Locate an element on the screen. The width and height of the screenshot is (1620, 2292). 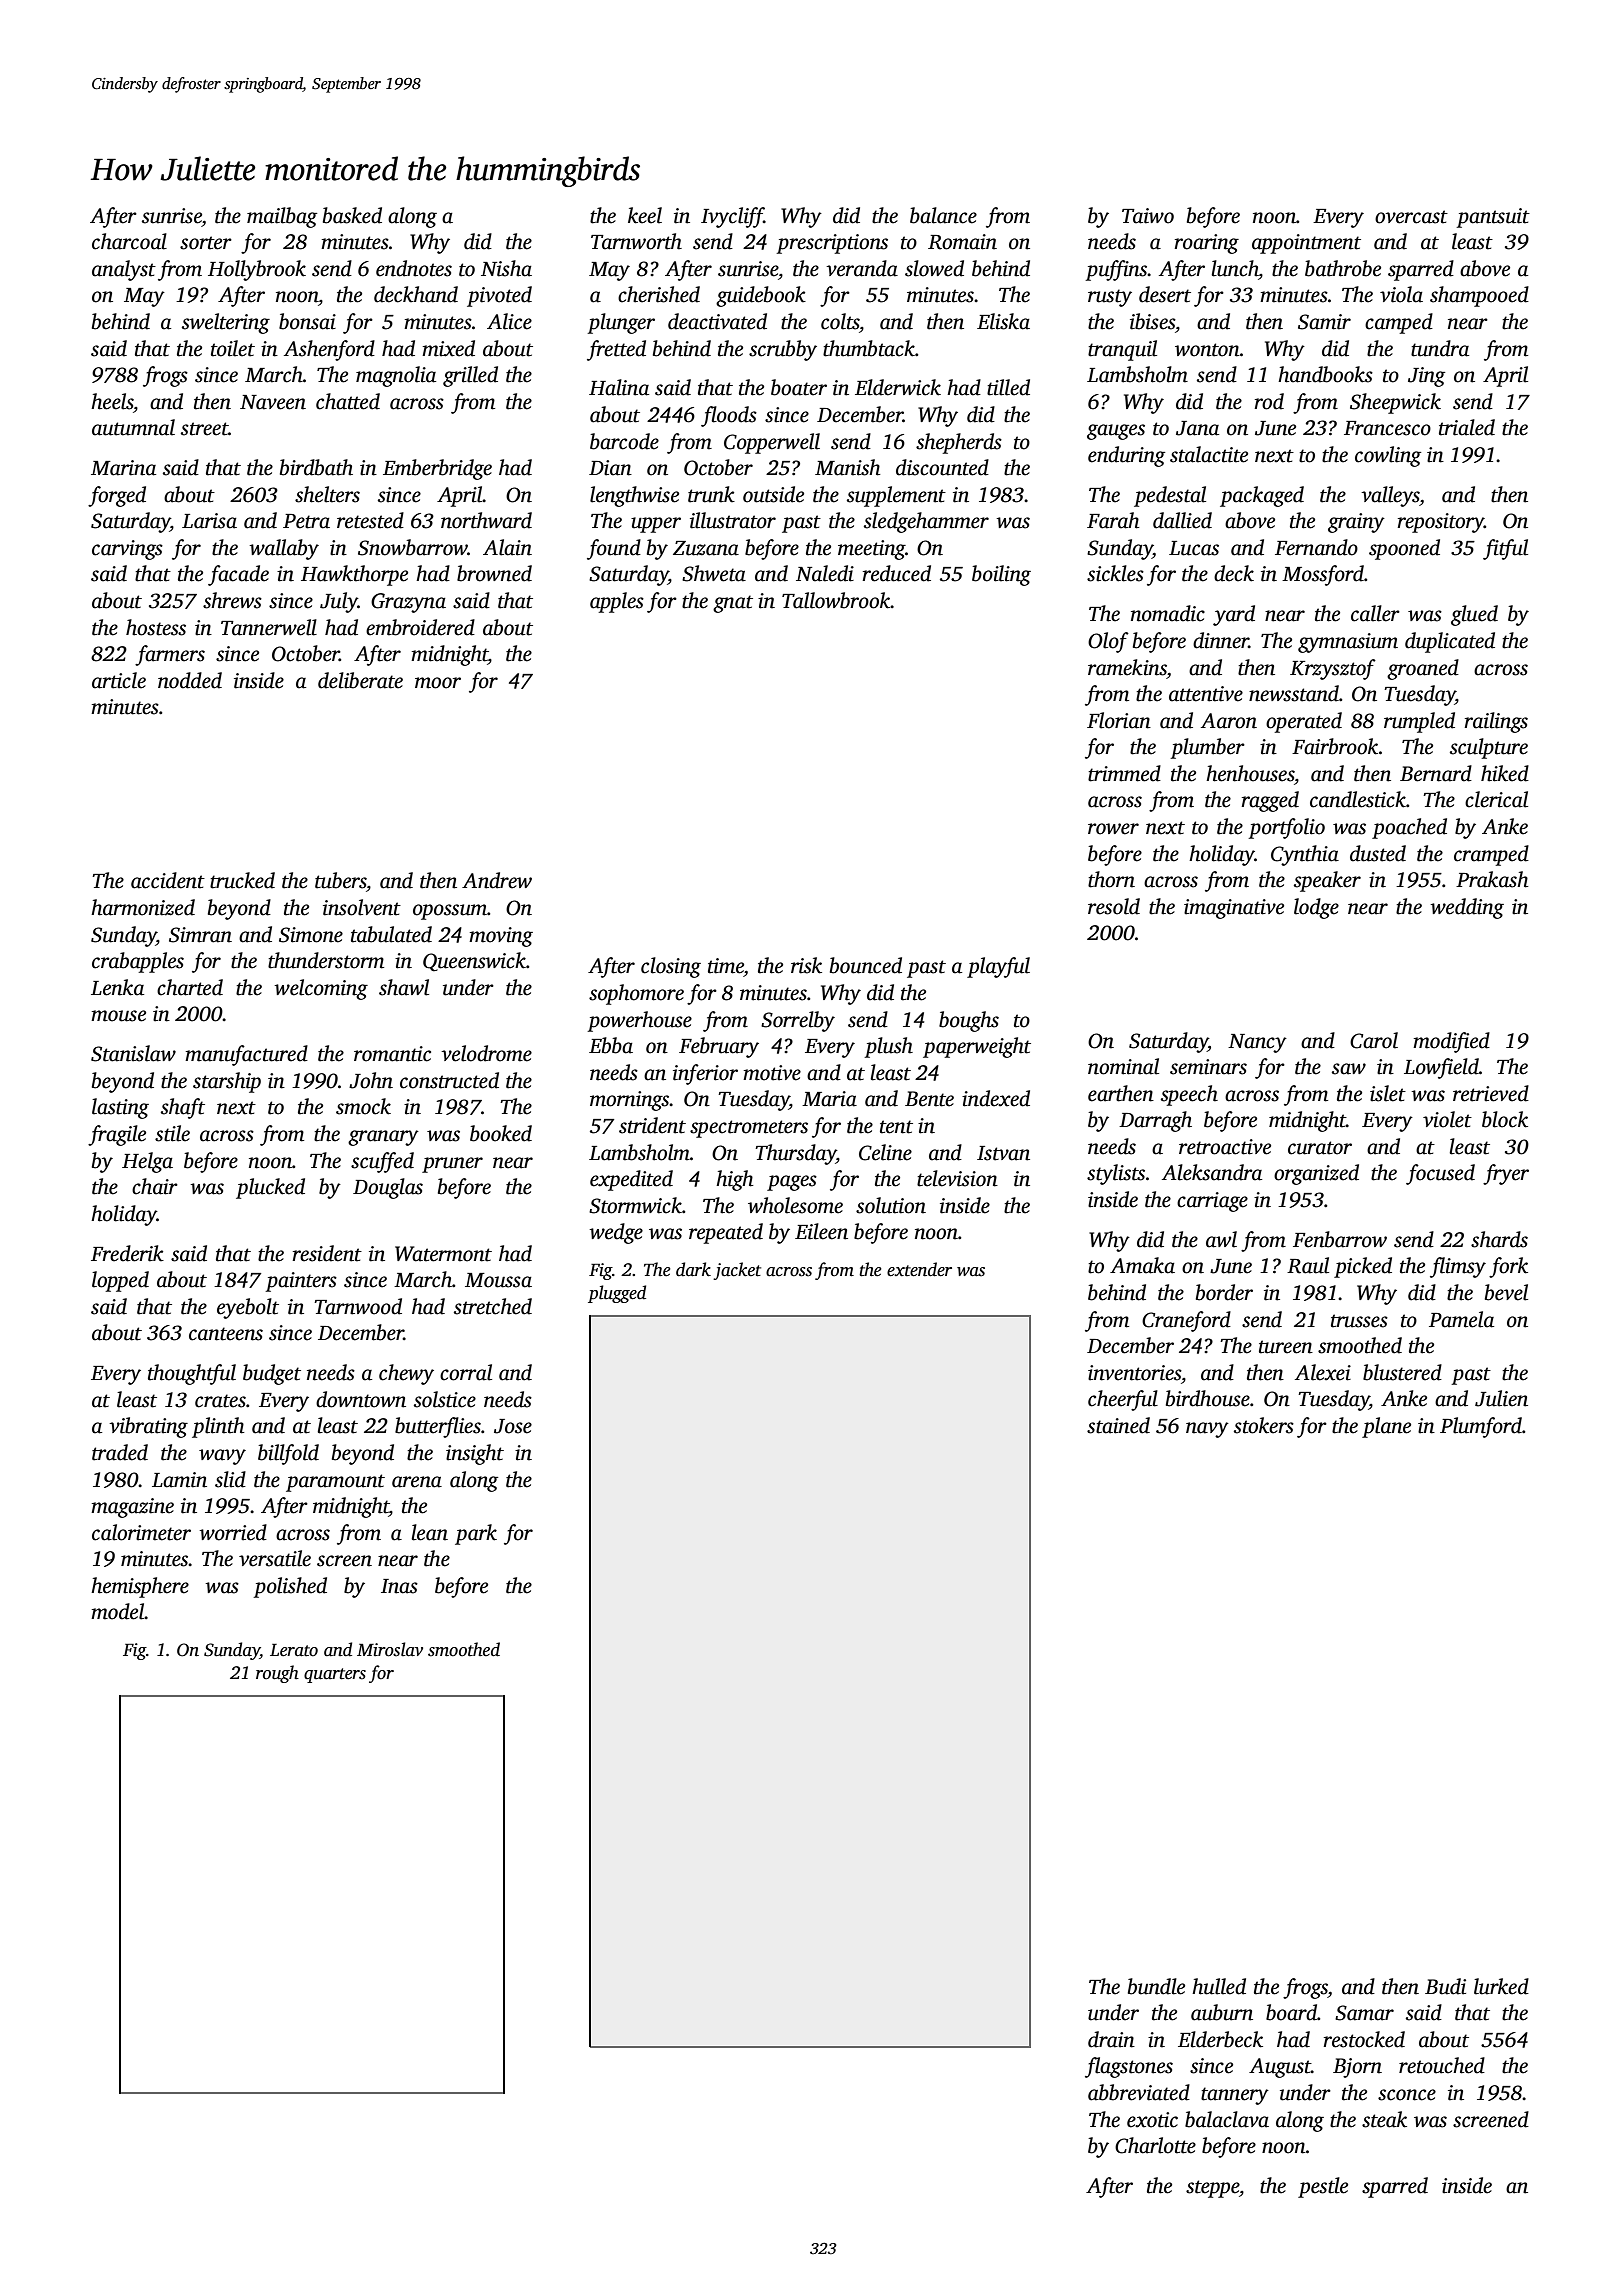
jacket is located at coordinates (737, 1271).
